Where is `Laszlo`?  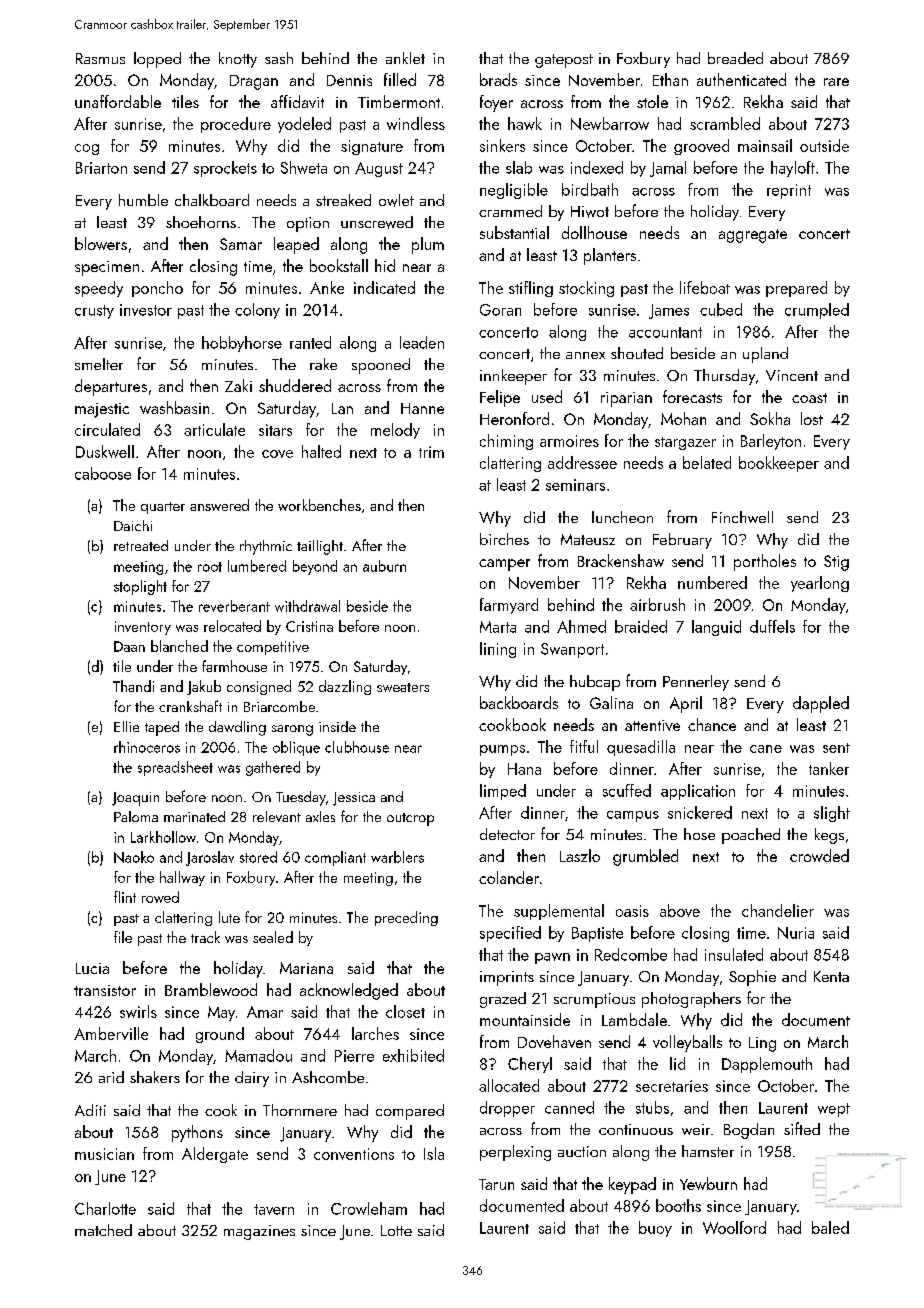 Laszlo is located at coordinates (580, 855).
